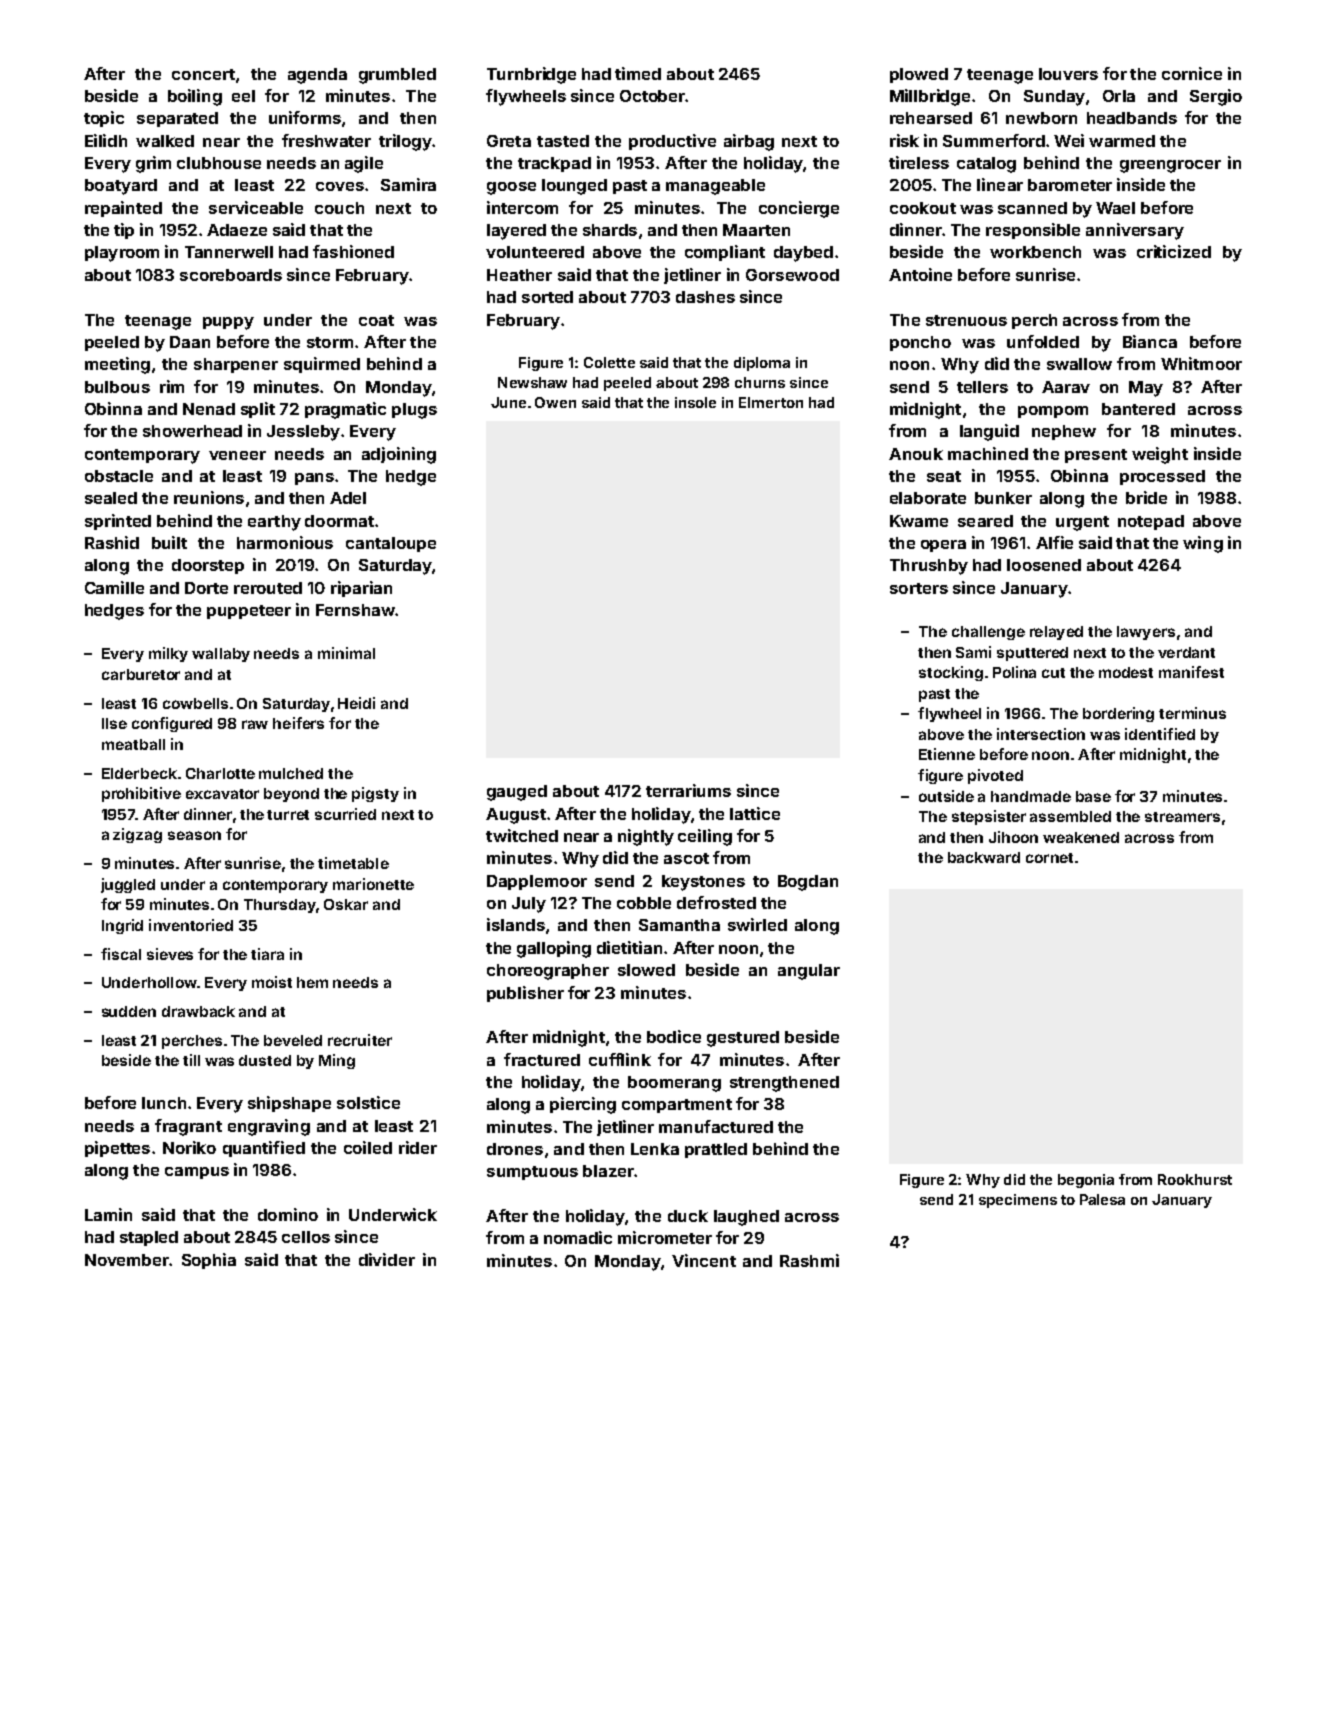 This screenshot has height=1717, width=1326. I want to click on stocking, so click(951, 673).
